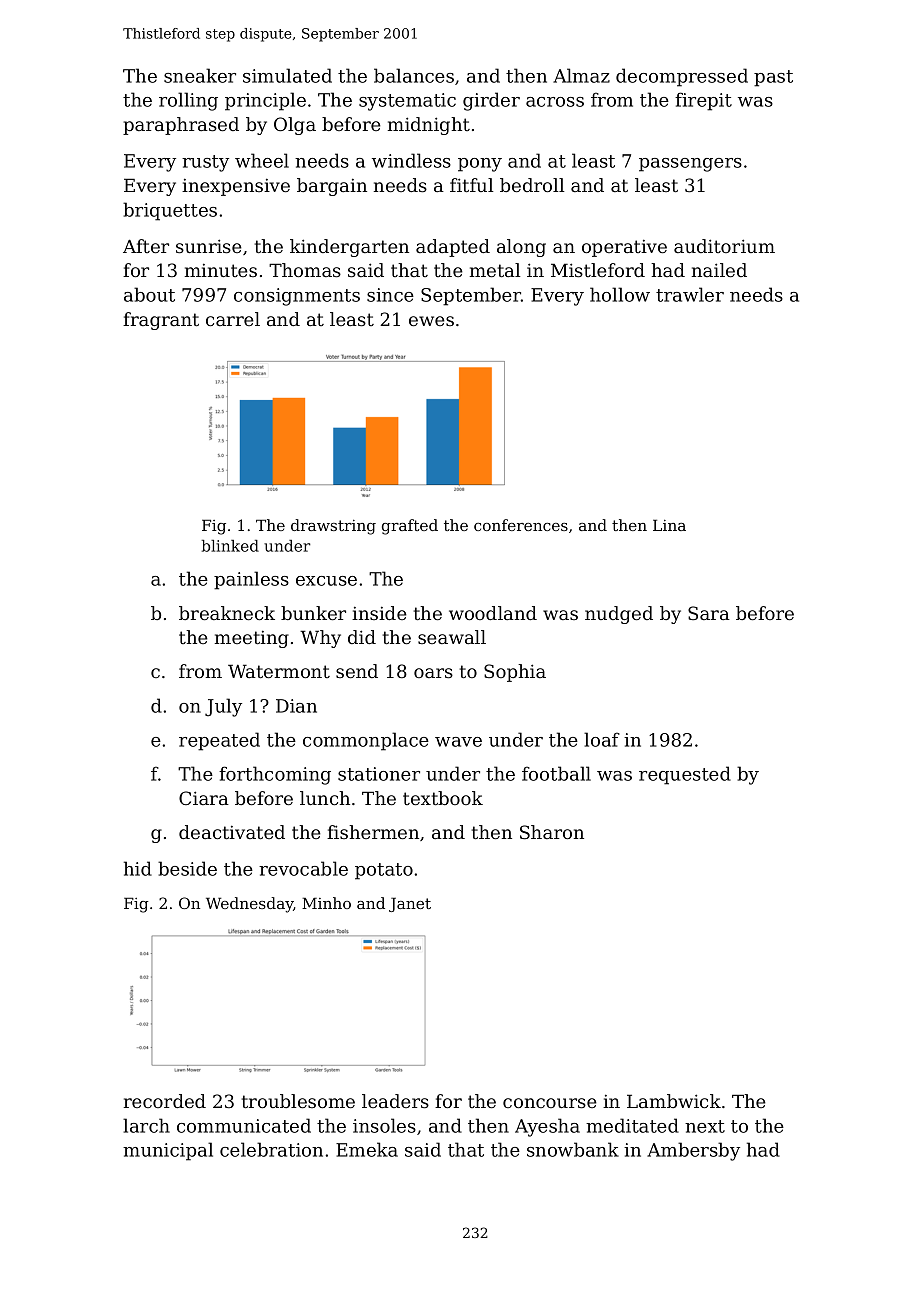  I want to click on sneaker, so click(200, 75).
